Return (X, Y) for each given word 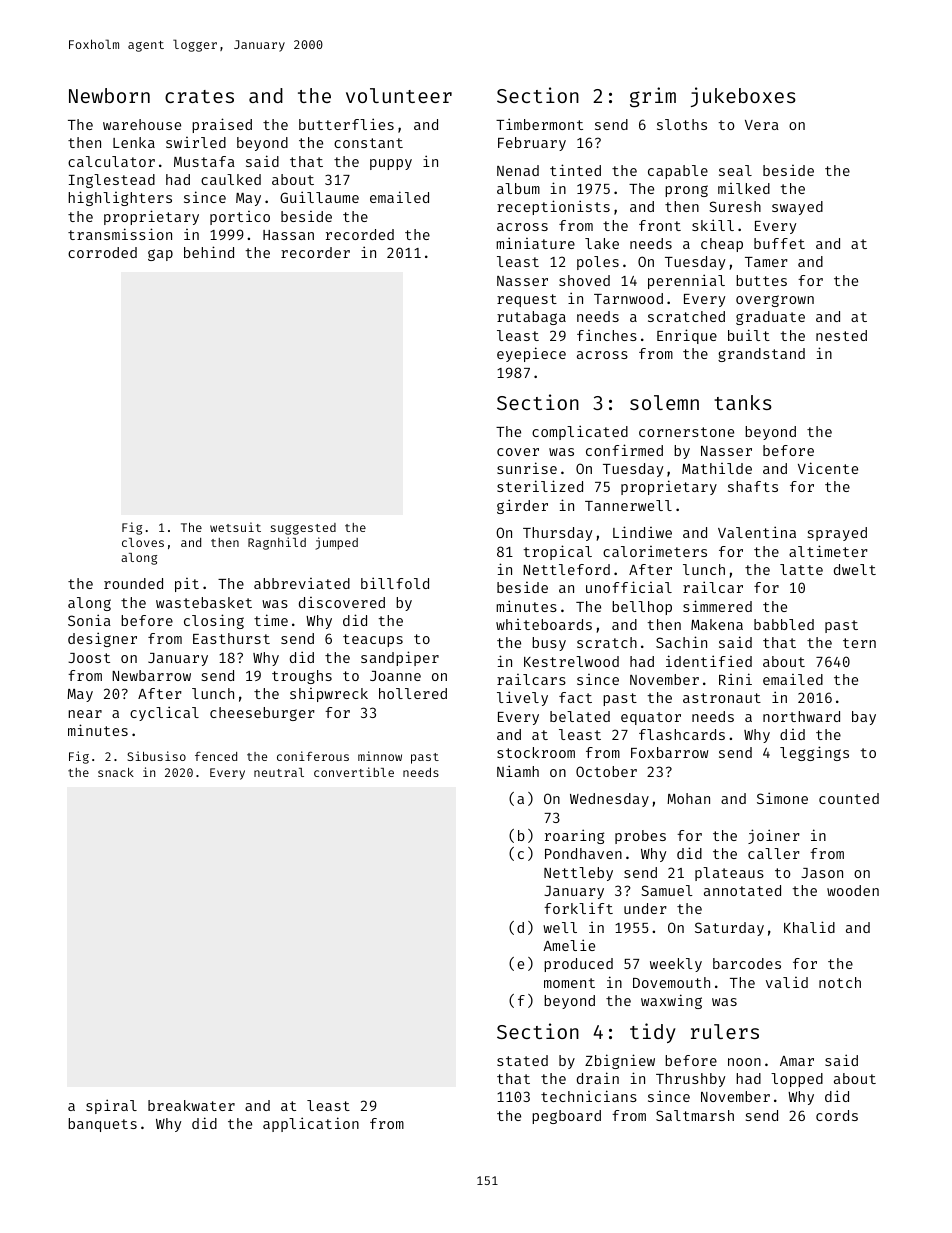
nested (841, 335)
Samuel (667, 890)
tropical (557, 552)
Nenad (518, 170)
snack (116, 772)
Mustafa (204, 161)
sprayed (837, 534)
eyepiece (531, 354)
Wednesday (609, 800)
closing (214, 621)
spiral (111, 1106)
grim (653, 97)
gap (160, 255)
